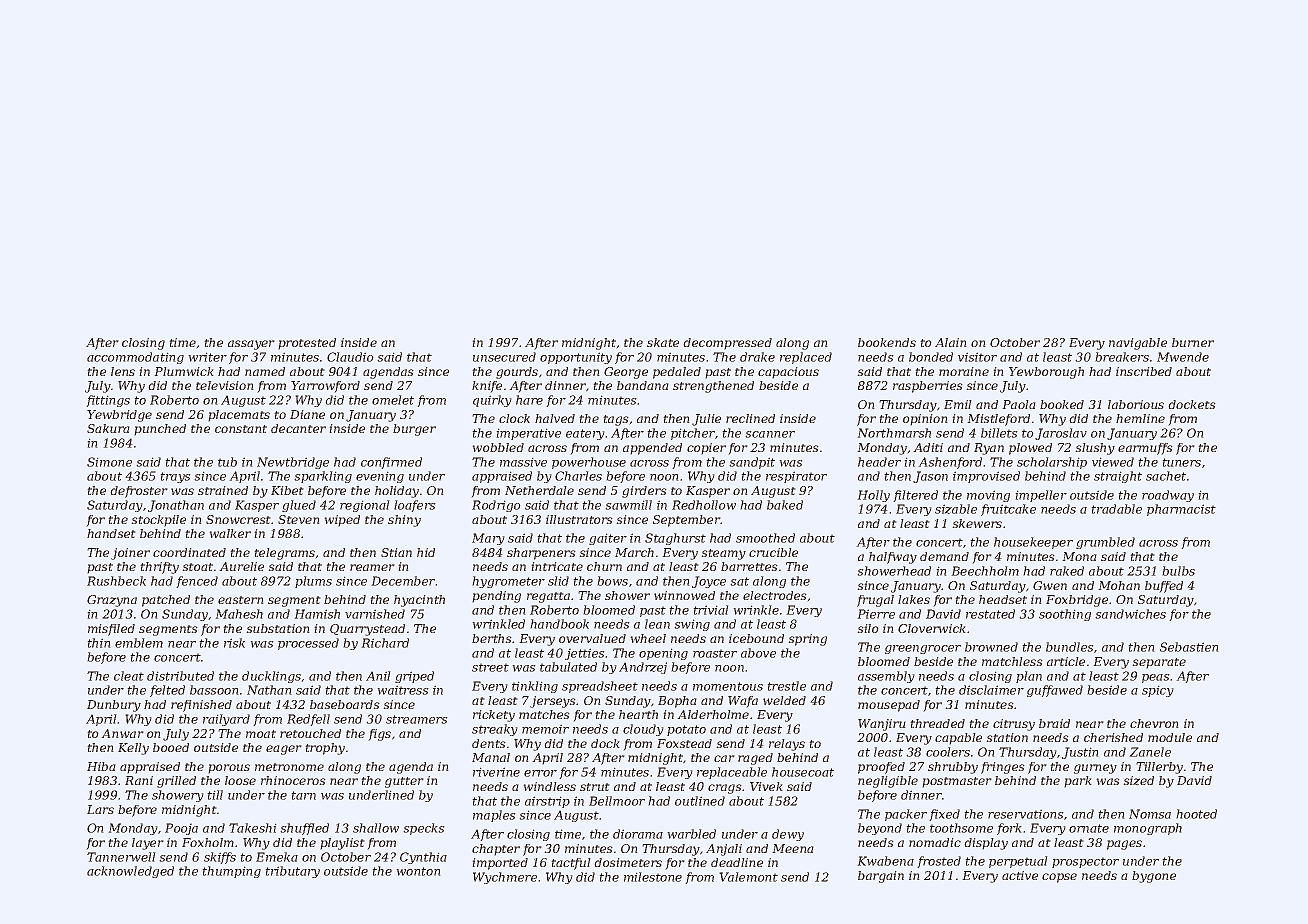 This page has width=1308, height=924. I want to click on assayer, so click(251, 345).
